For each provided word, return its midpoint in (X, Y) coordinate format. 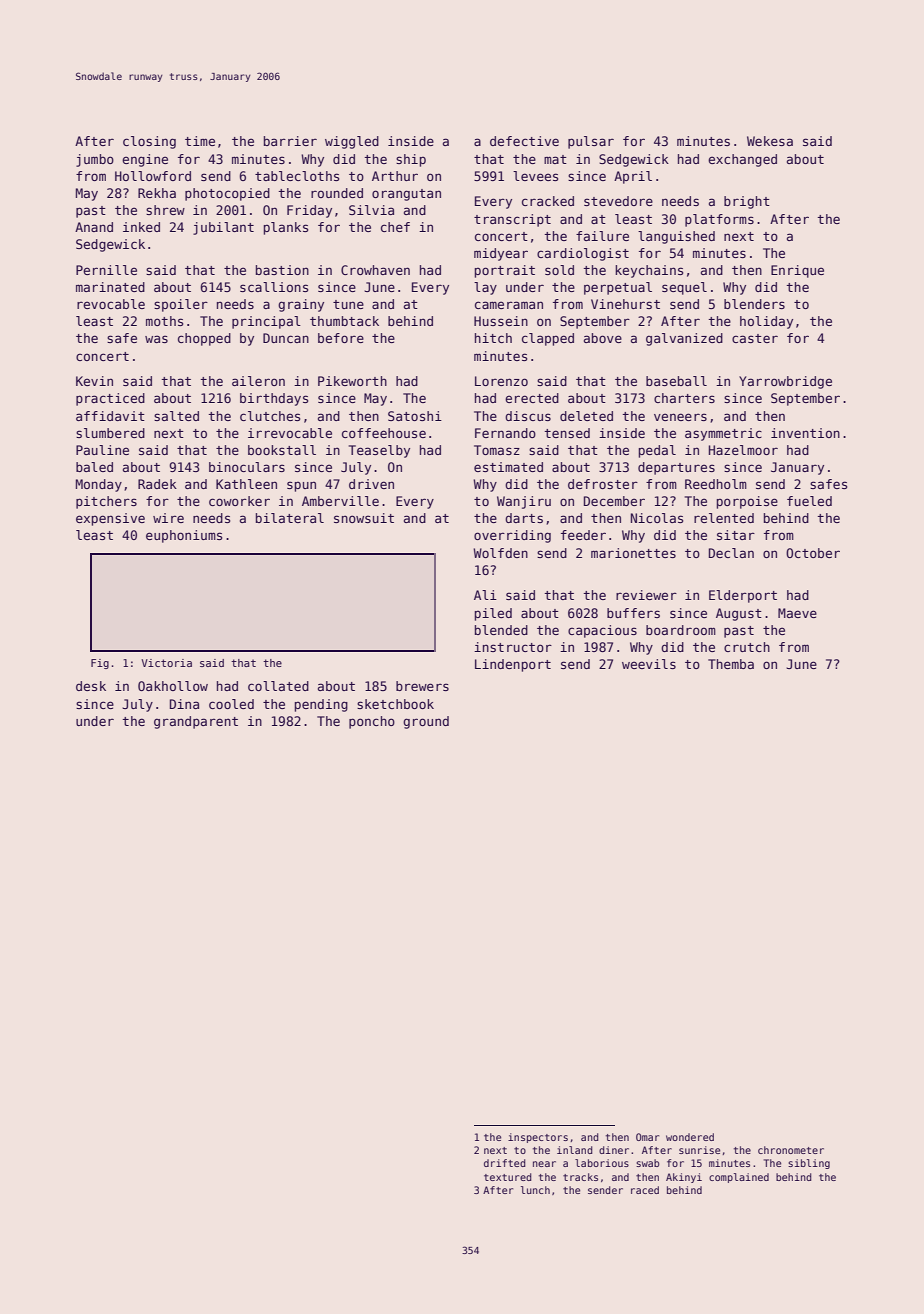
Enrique (797, 271)
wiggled (352, 142)
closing (149, 142)
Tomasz (497, 450)
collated (278, 686)
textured (507, 1177)
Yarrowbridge (785, 382)
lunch (535, 1190)
